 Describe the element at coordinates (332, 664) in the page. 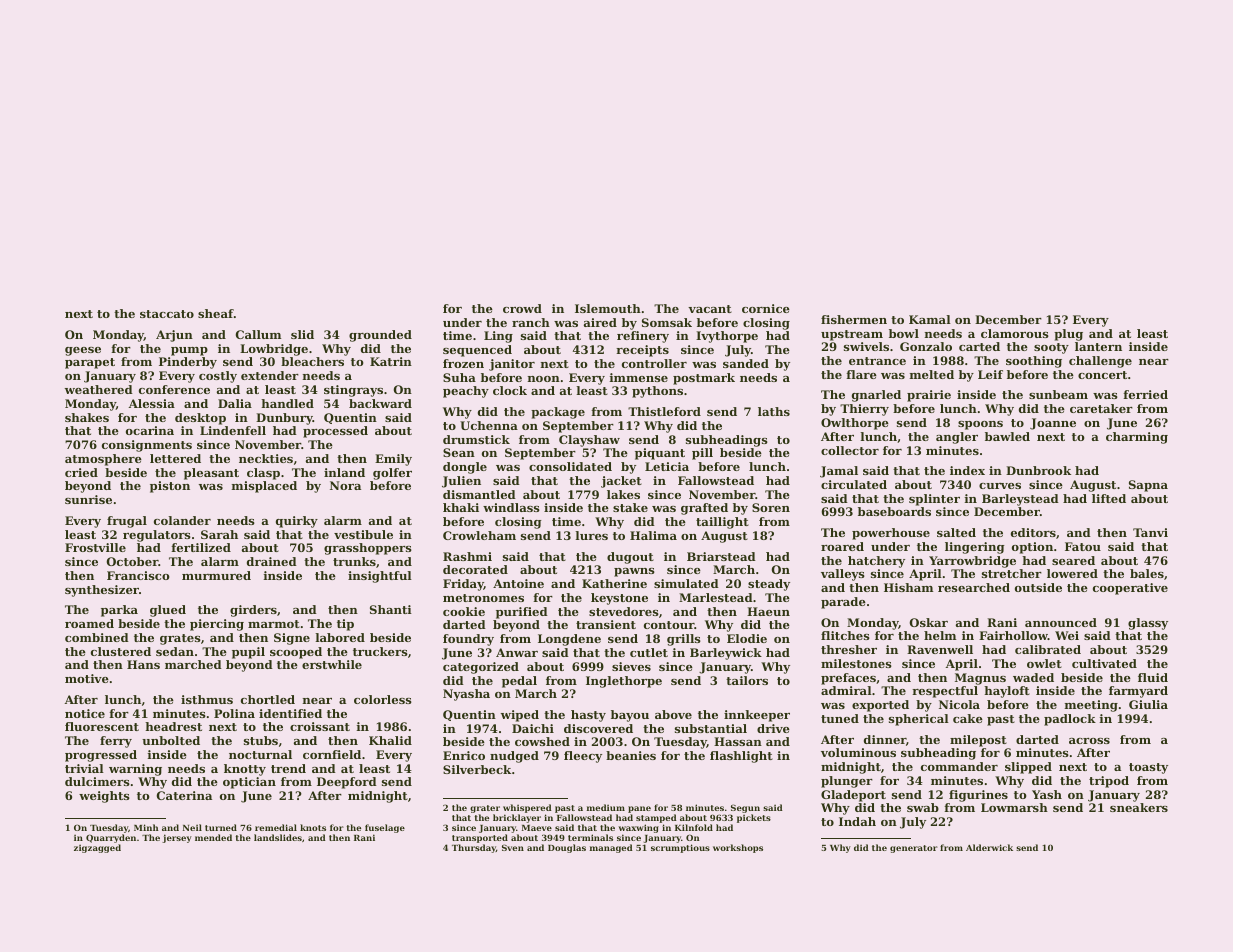

I see `erstwhile` at that location.
